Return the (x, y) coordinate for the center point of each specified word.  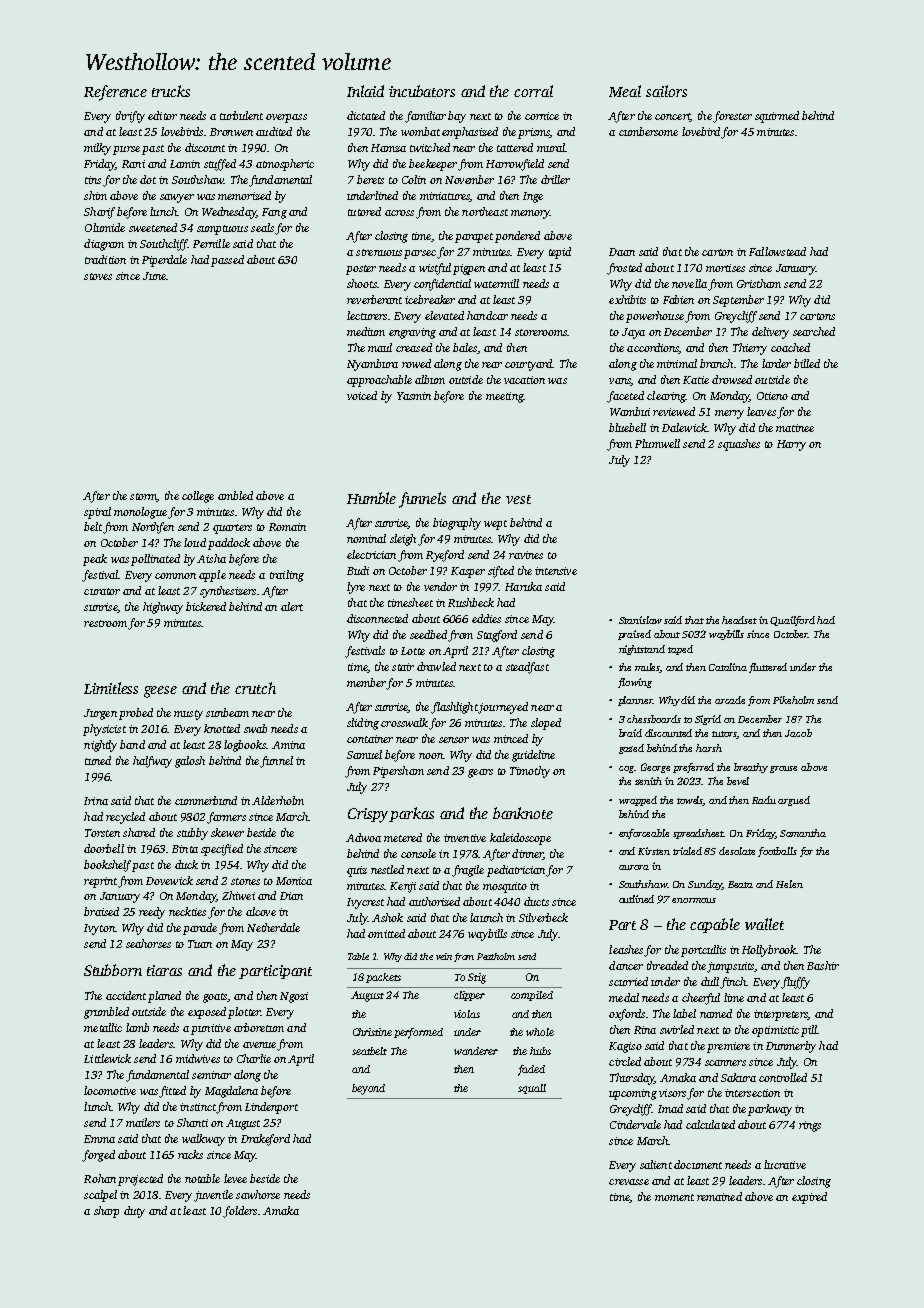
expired (809, 1198)
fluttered (768, 668)
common (175, 576)
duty (134, 1212)
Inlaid (365, 91)
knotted (222, 728)
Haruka (523, 586)
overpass (286, 118)
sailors (666, 91)
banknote (523, 813)
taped (680, 650)
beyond (368, 1089)
